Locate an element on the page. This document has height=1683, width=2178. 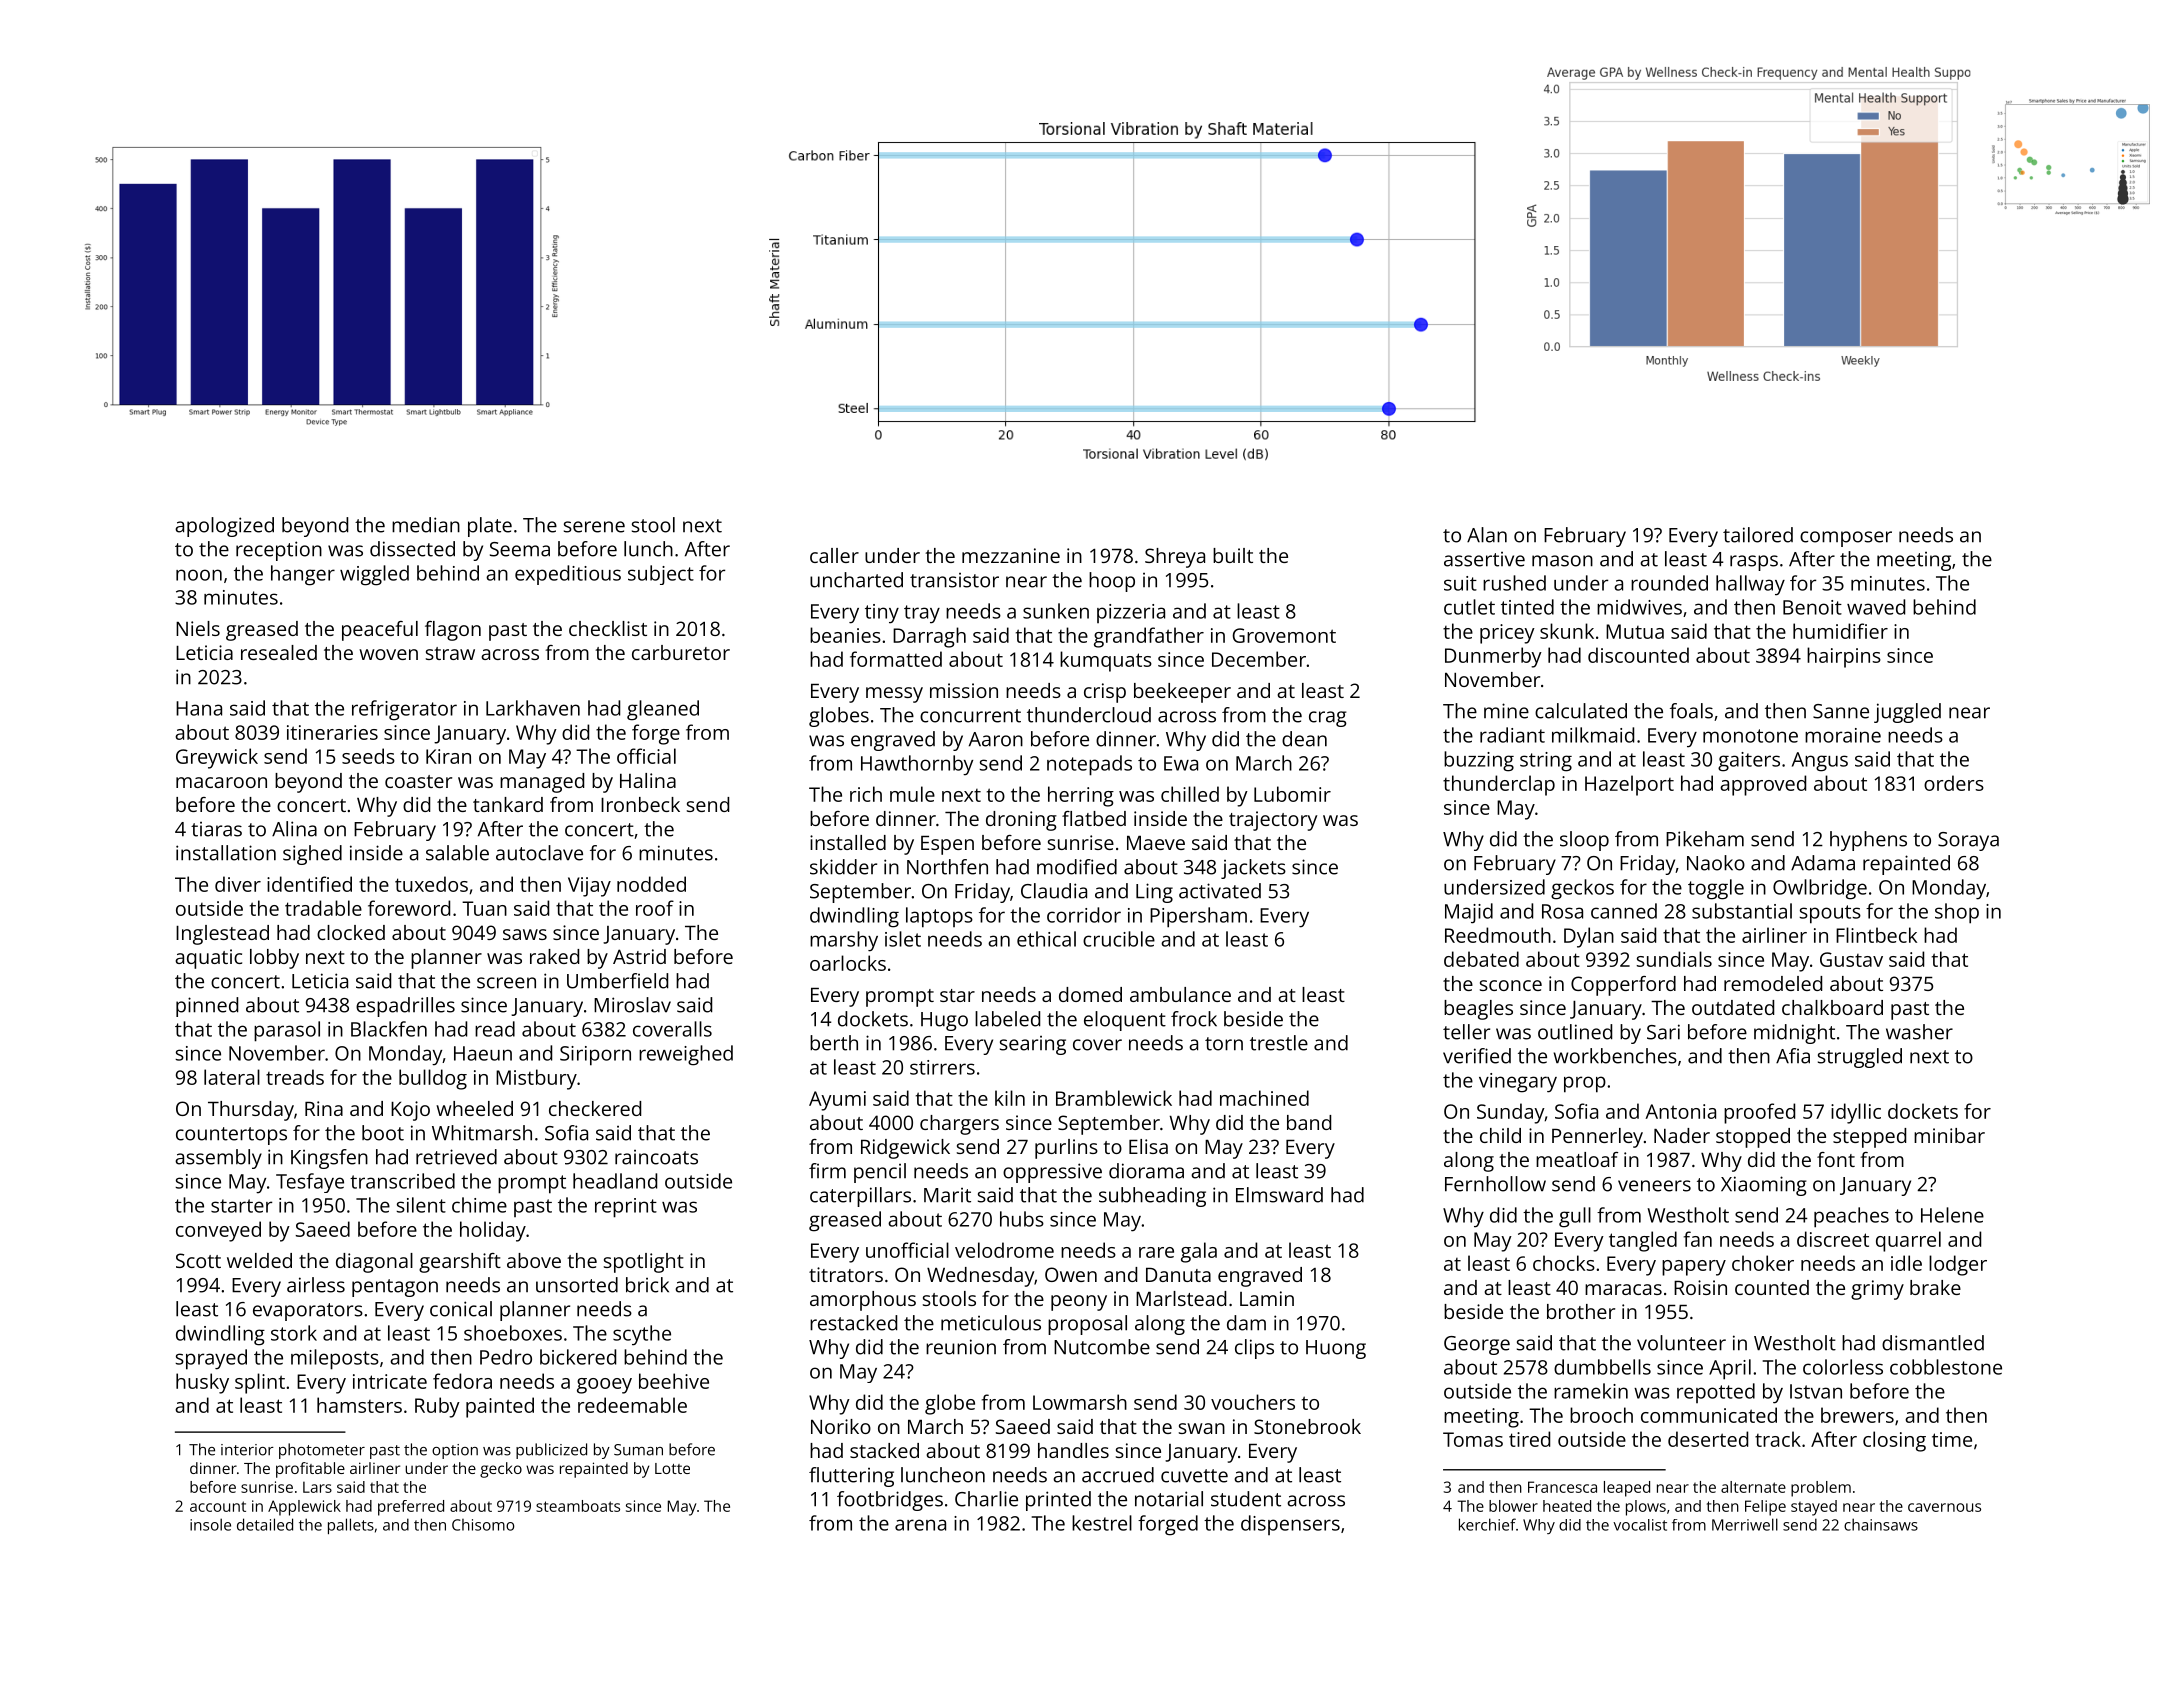
detailed is located at coordinates (265, 1524).
